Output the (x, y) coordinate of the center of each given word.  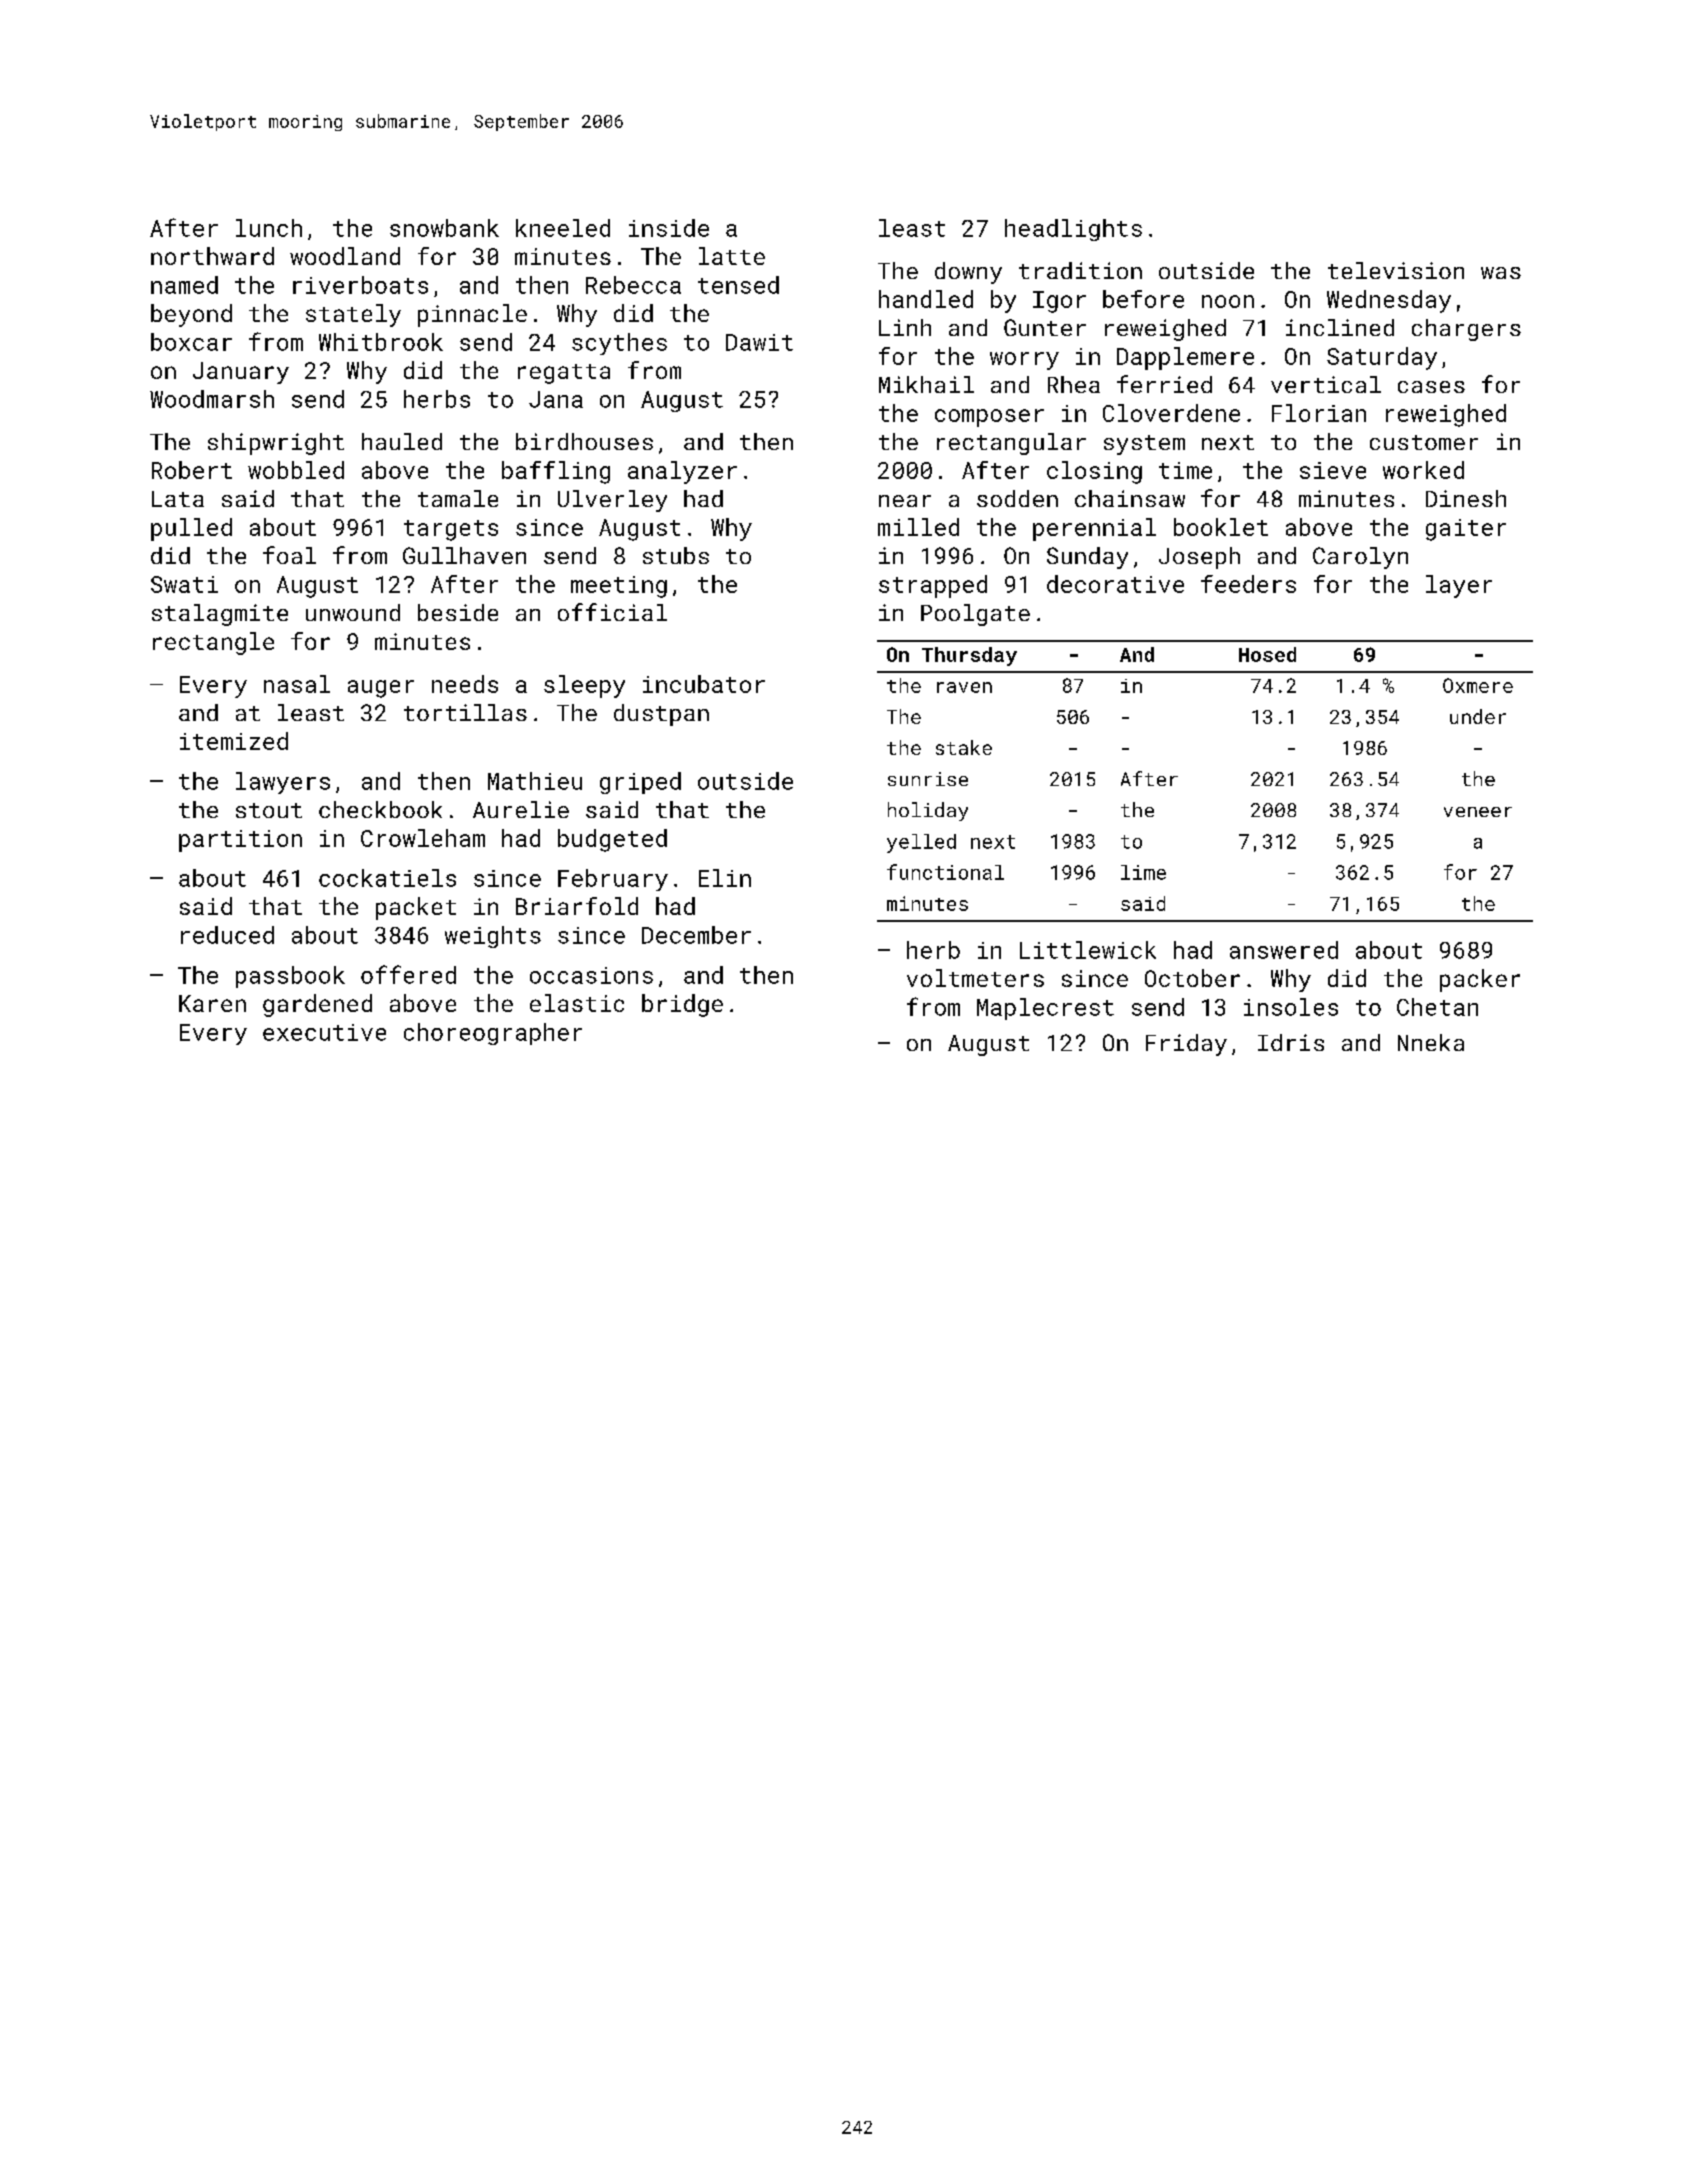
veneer (1478, 812)
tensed (738, 285)
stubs (676, 555)
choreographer (493, 1034)
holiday (928, 811)
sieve (1333, 470)
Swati (184, 584)
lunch (269, 228)
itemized (234, 741)
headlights (1073, 230)
